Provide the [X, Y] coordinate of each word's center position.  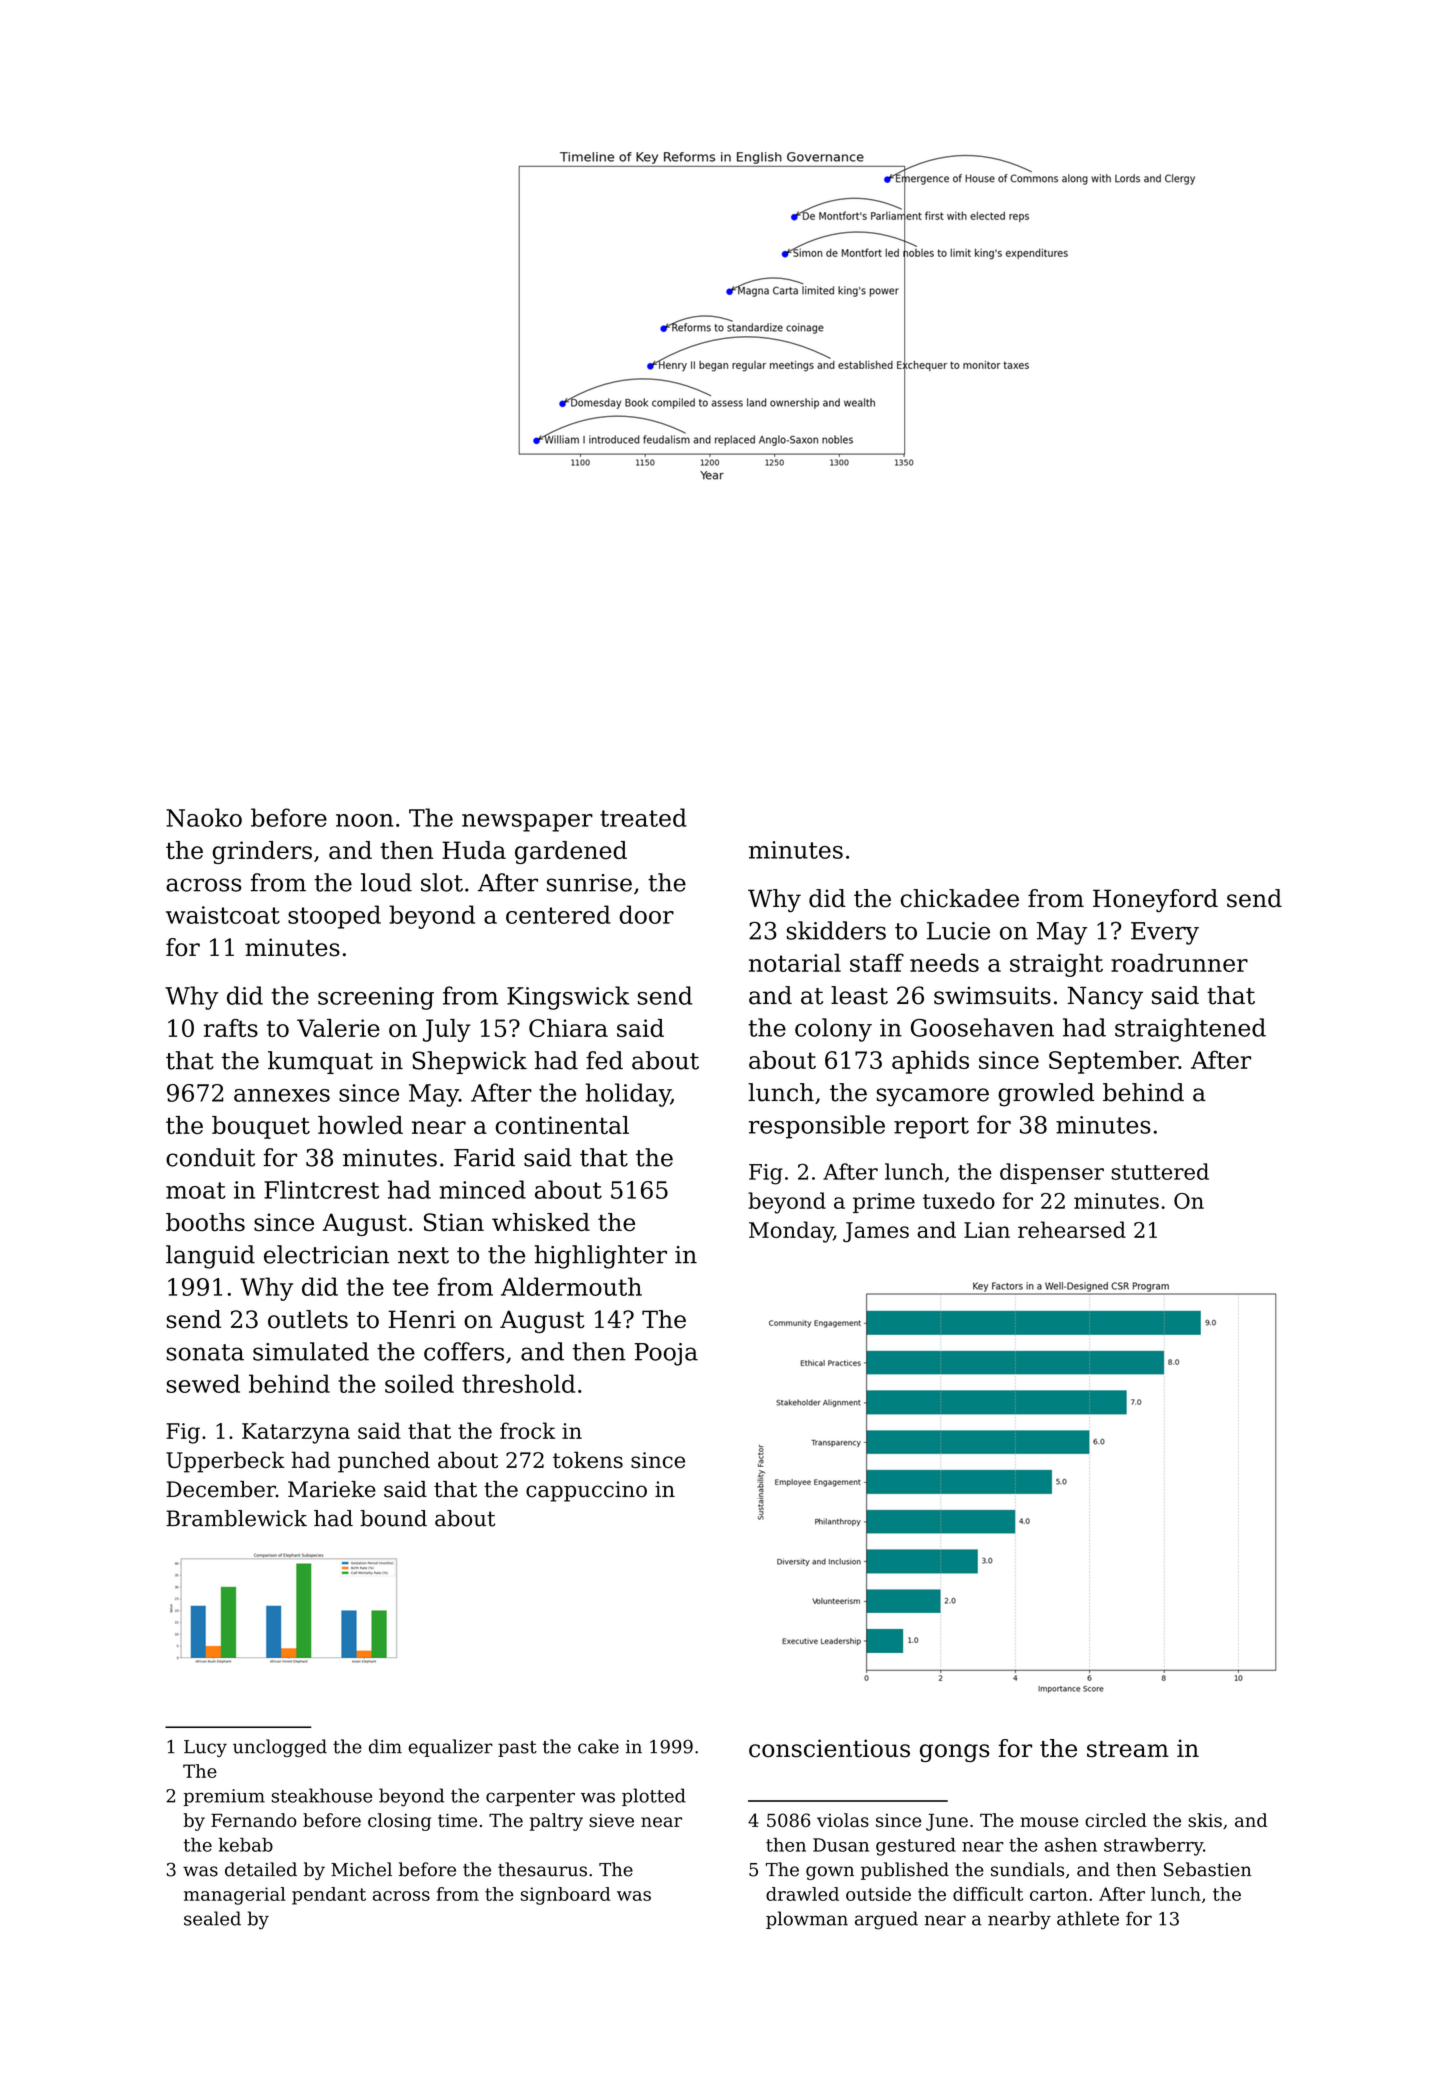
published [905, 1871]
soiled [419, 1383]
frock [527, 1430]
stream [1128, 1749]
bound [393, 1518]
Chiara [568, 1028]
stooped [334, 917]
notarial [795, 962]
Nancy [1105, 998]
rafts [231, 1028]
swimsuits [992, 995]
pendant [329, 1896]
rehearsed [1072, 1229]
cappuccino [586, 1491]
